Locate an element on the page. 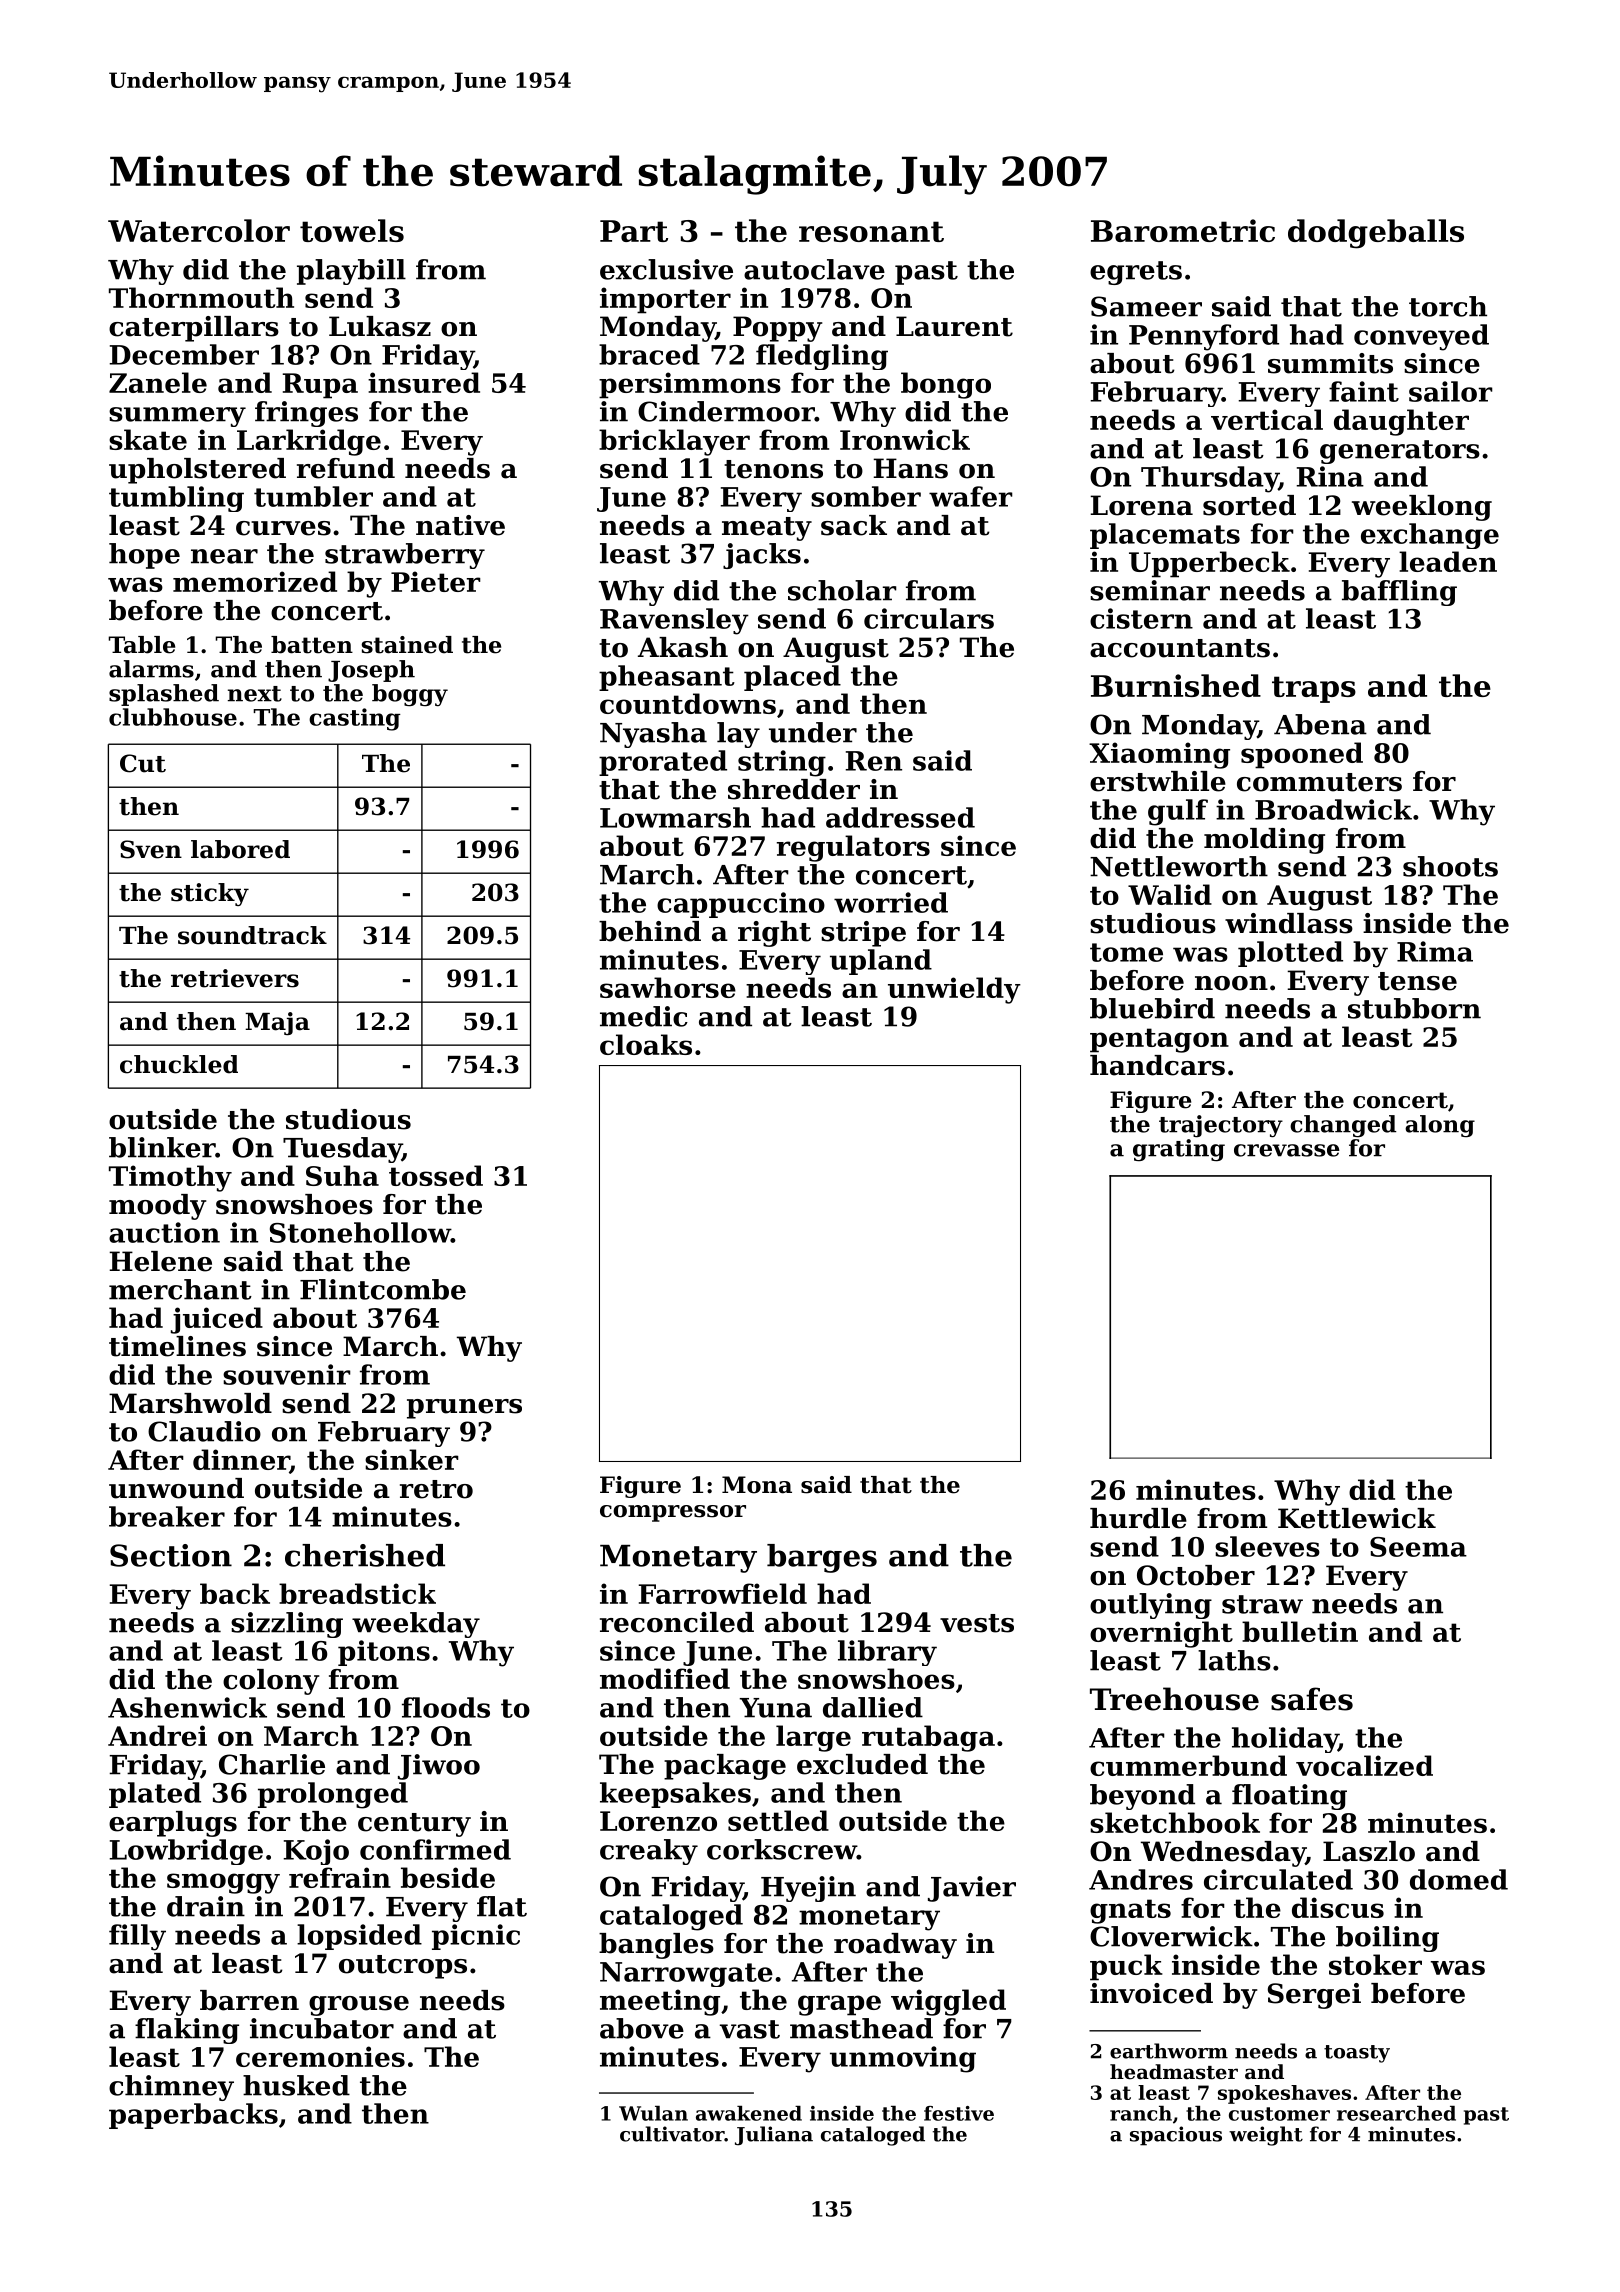 This document has height=2292, width=1620. Juliana is located at coordinates (774, 2136).
